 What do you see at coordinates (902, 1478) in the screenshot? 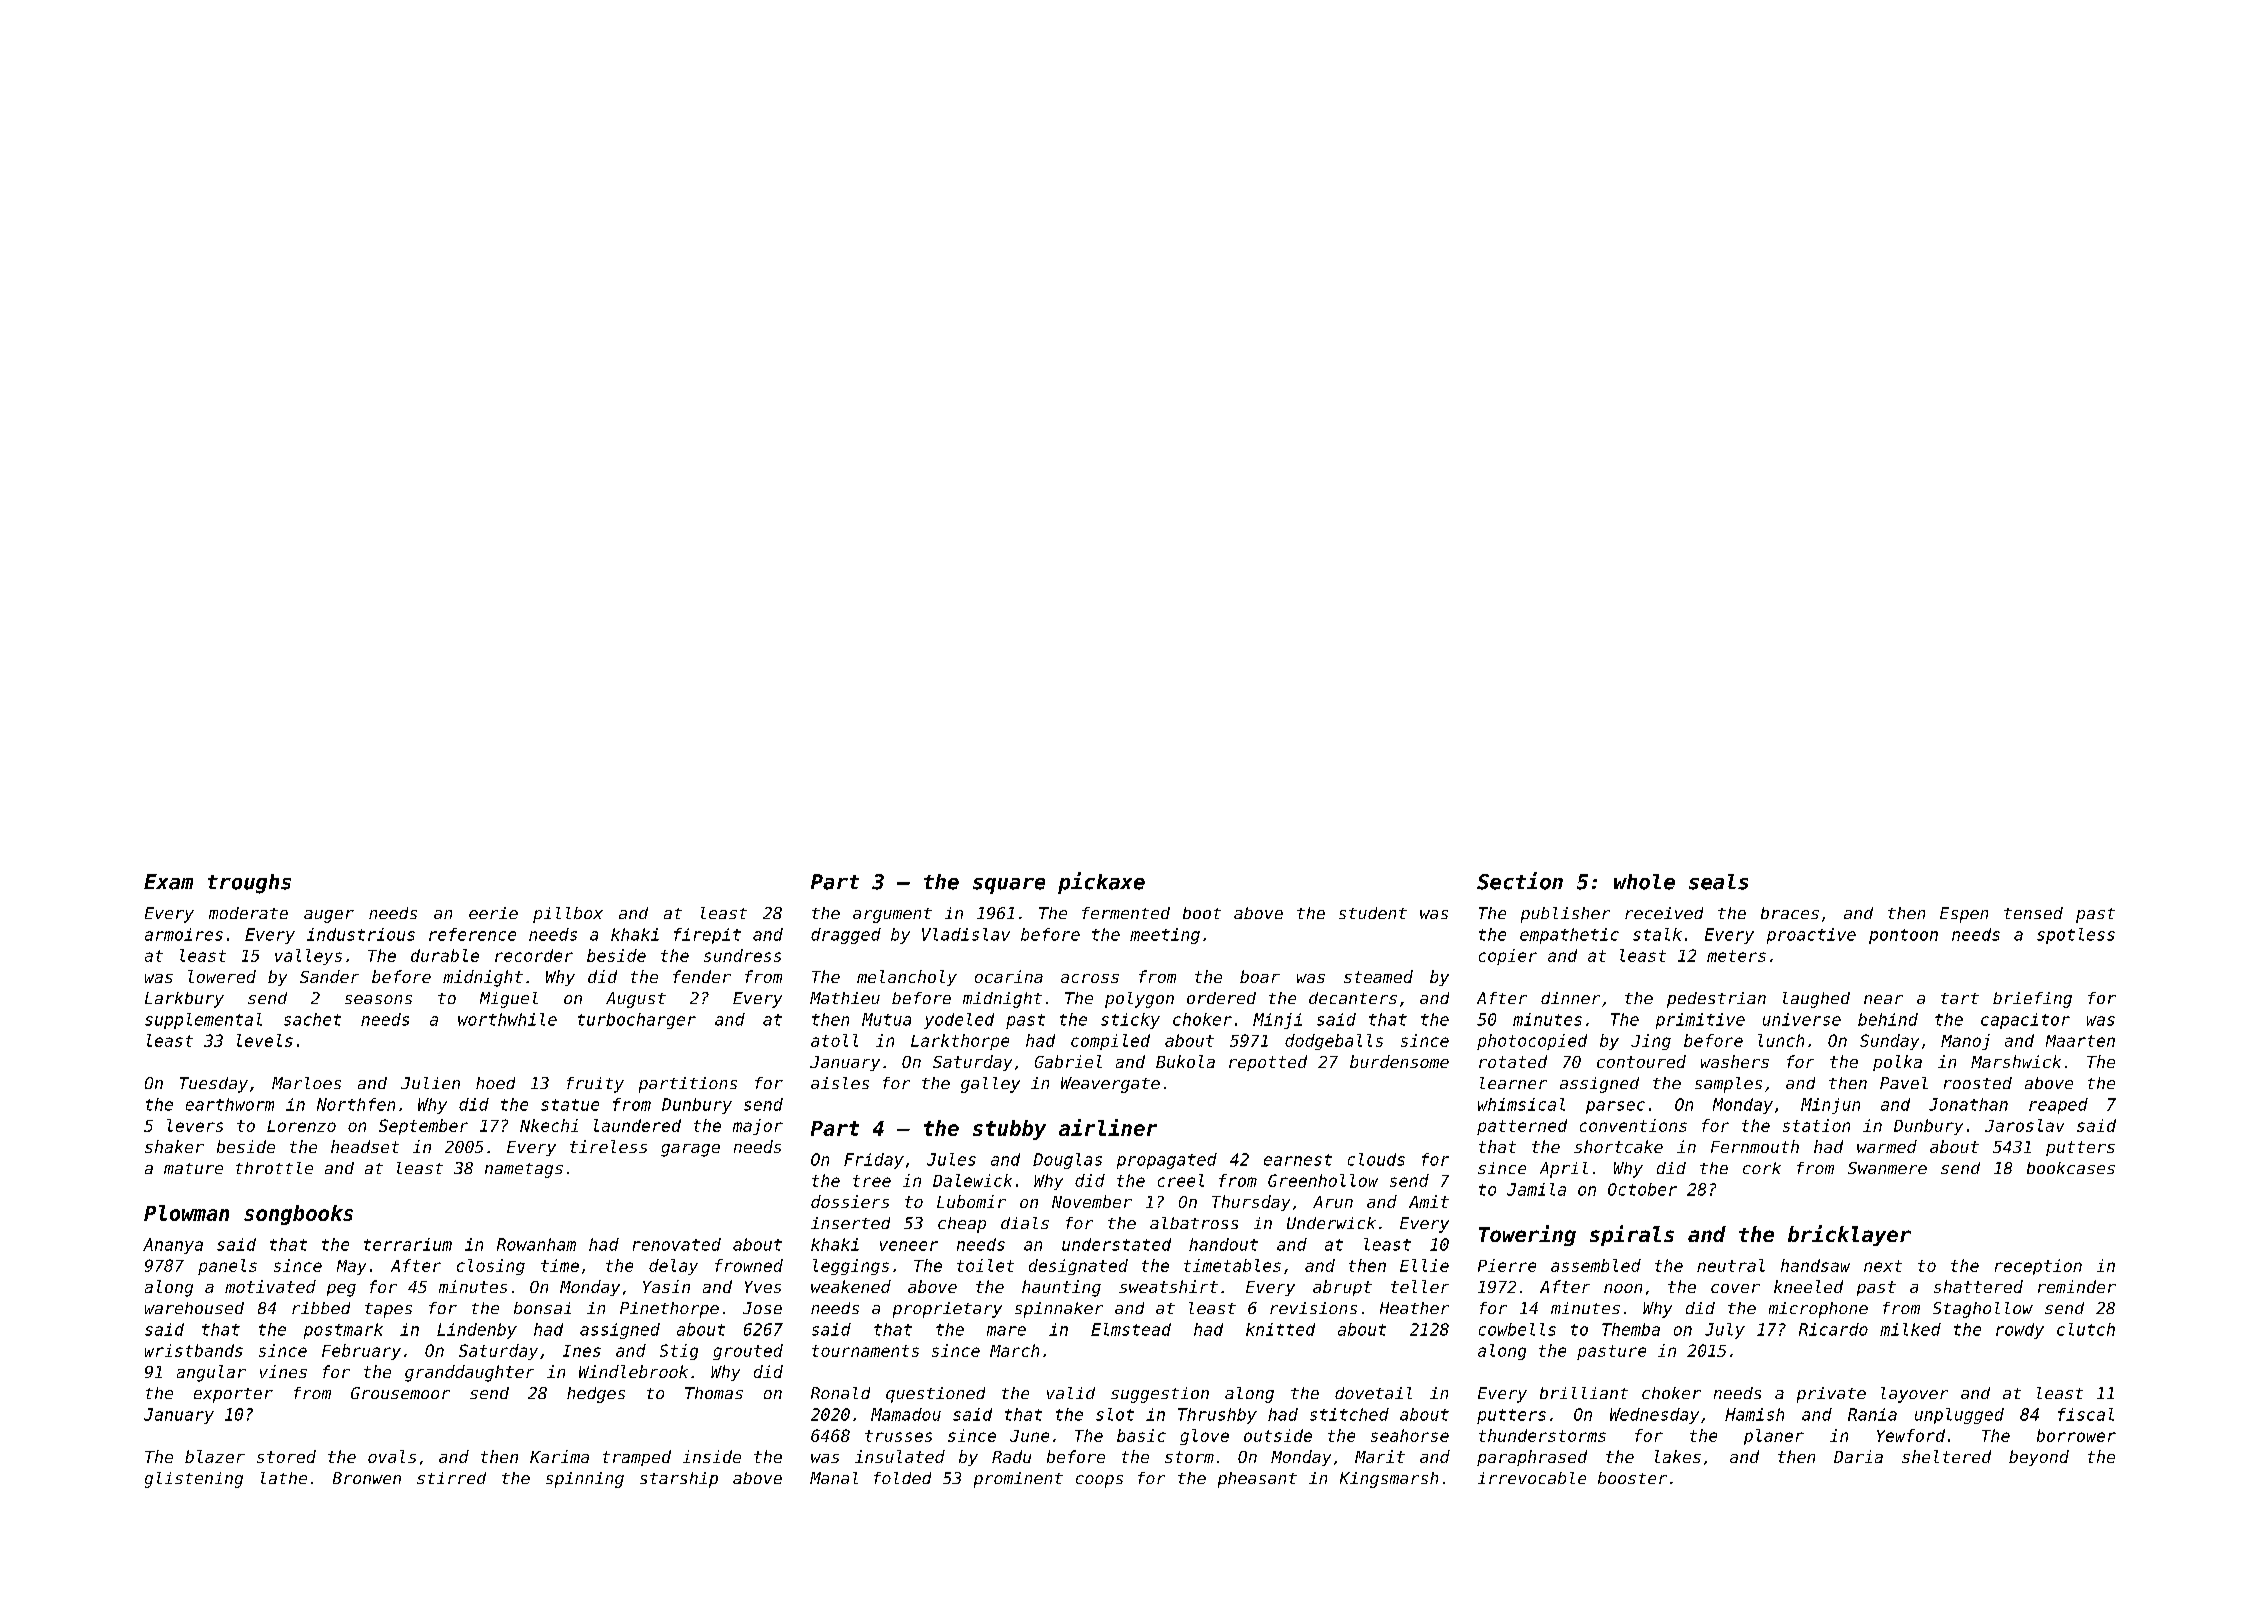
I see `folded` at bounding box center [902, 1478].
